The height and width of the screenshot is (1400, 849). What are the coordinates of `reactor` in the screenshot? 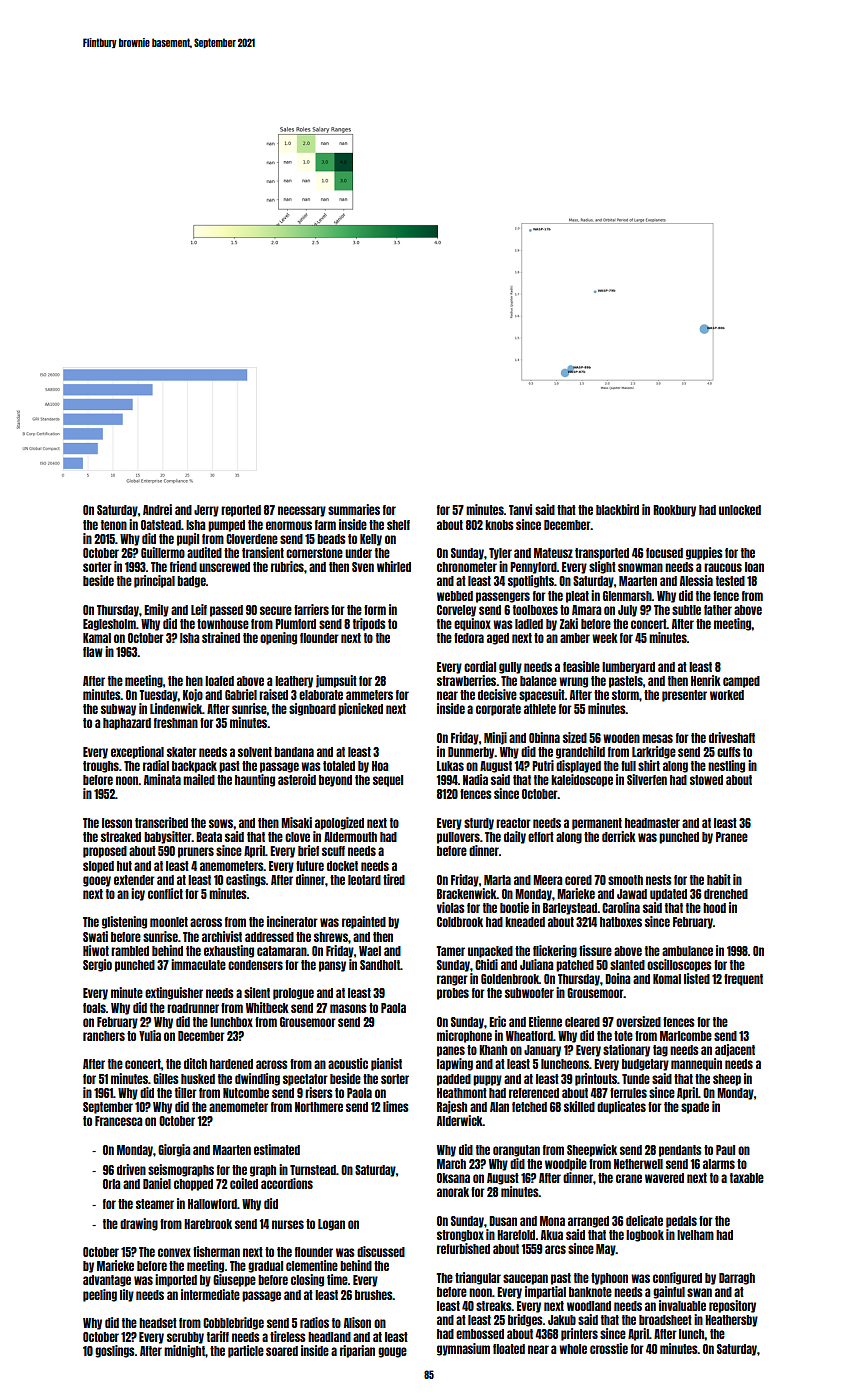 It's located at (513, 823).
